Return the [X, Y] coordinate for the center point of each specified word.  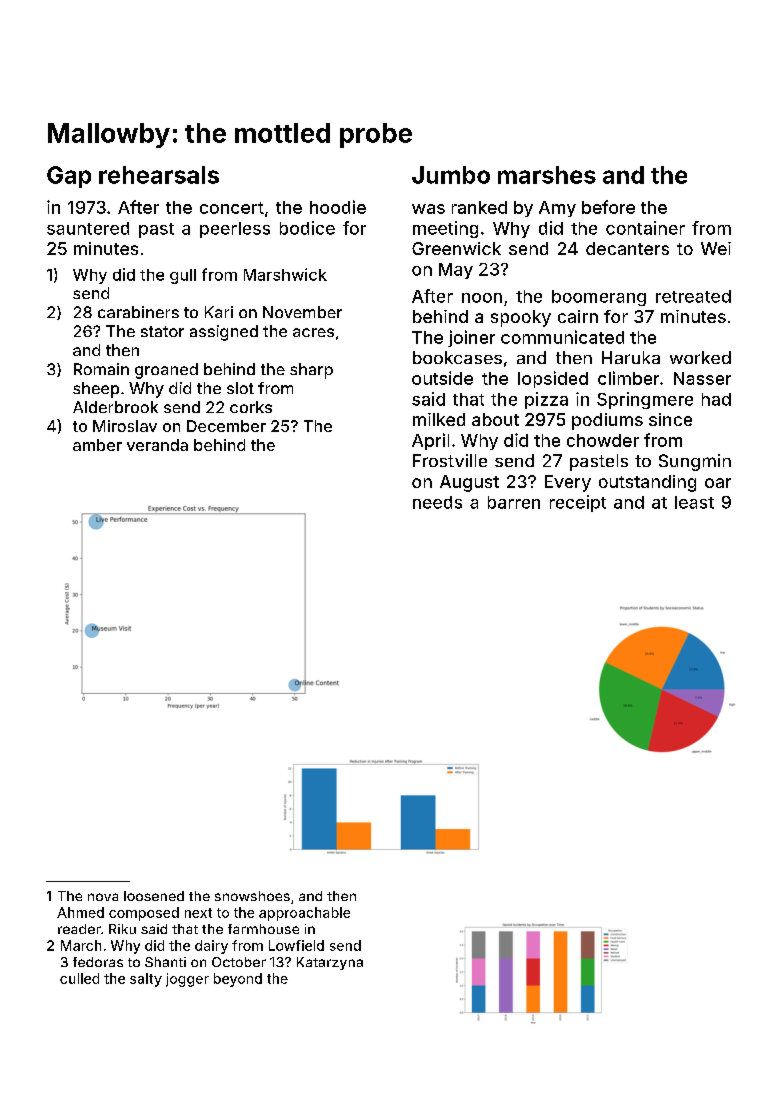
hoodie [338, 207]
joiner [471, 338]
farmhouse [263, 929]
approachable [304, 914]
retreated [693, 296]
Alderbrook [115, 407]
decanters [627, 248]
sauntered [88, 228]
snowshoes [252, 896]
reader [79, 929]
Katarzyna [330, 963]
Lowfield [296, 945]
